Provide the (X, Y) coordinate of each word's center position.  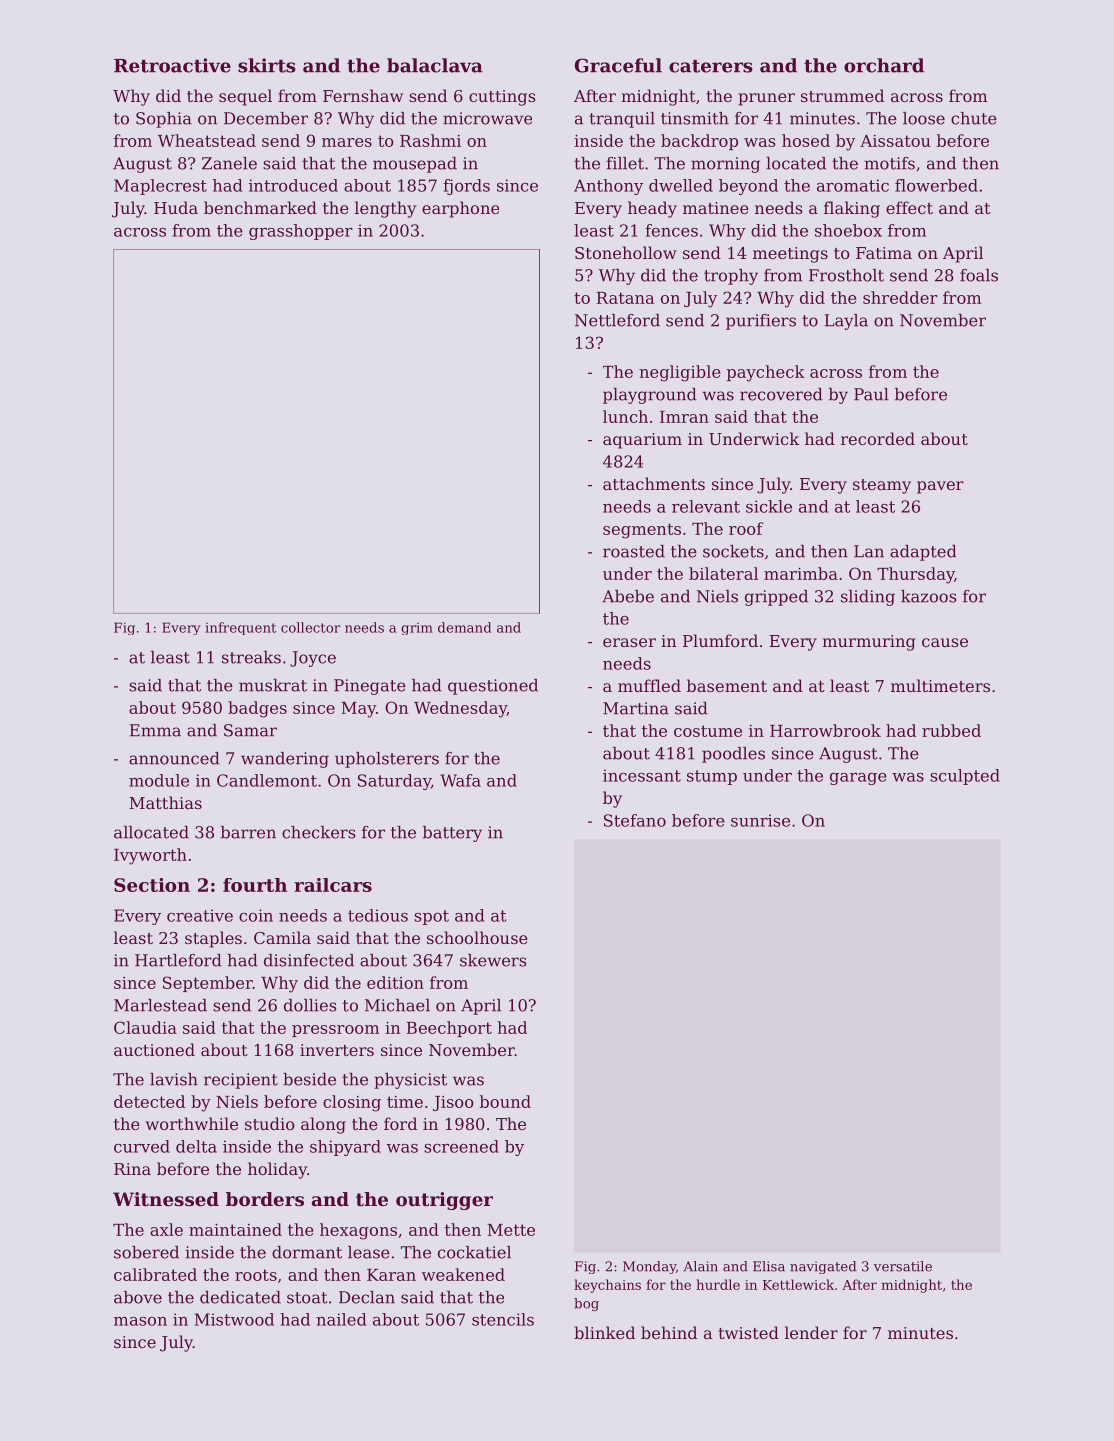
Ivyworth (150, 856)
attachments (654, 483)
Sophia (164, 120)
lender (811, 1332)
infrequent (240, 628)
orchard (884, 65)
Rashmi (430, 140)
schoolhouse (477, 937)
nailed (341, 1319)
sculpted (965, 777)
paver (940, 487)
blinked (604, 1332)
